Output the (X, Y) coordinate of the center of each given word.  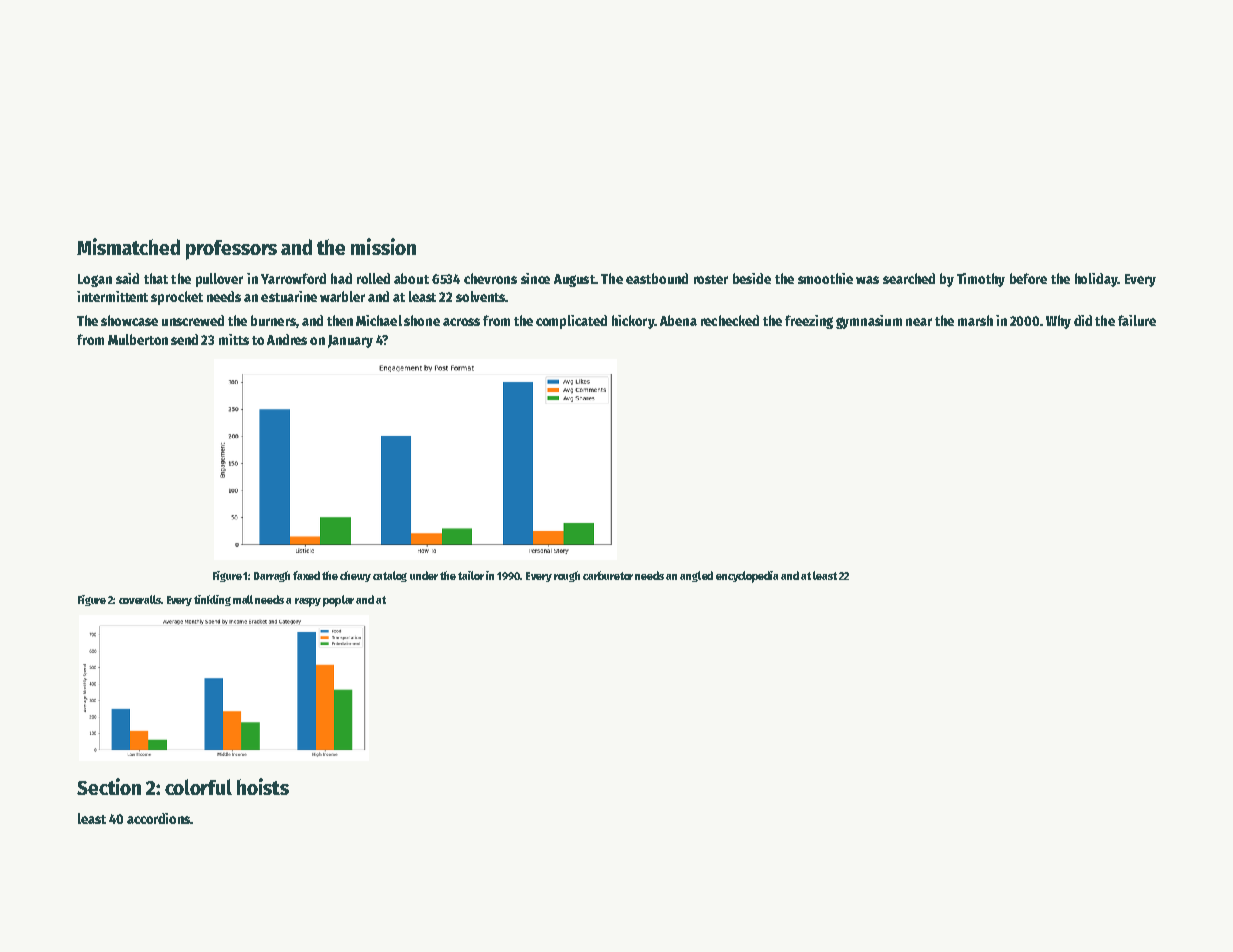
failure (1137, 320)
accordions (158, 818)
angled (696, 576)
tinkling (212, 600)
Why (1058, 322)
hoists (263, 786)
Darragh (272, 576)
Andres (287, 339)
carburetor (608, 575)
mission (383, 246)
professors (231, 250)
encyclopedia (747, 577)
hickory (633, 322)
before (1028, 278)
